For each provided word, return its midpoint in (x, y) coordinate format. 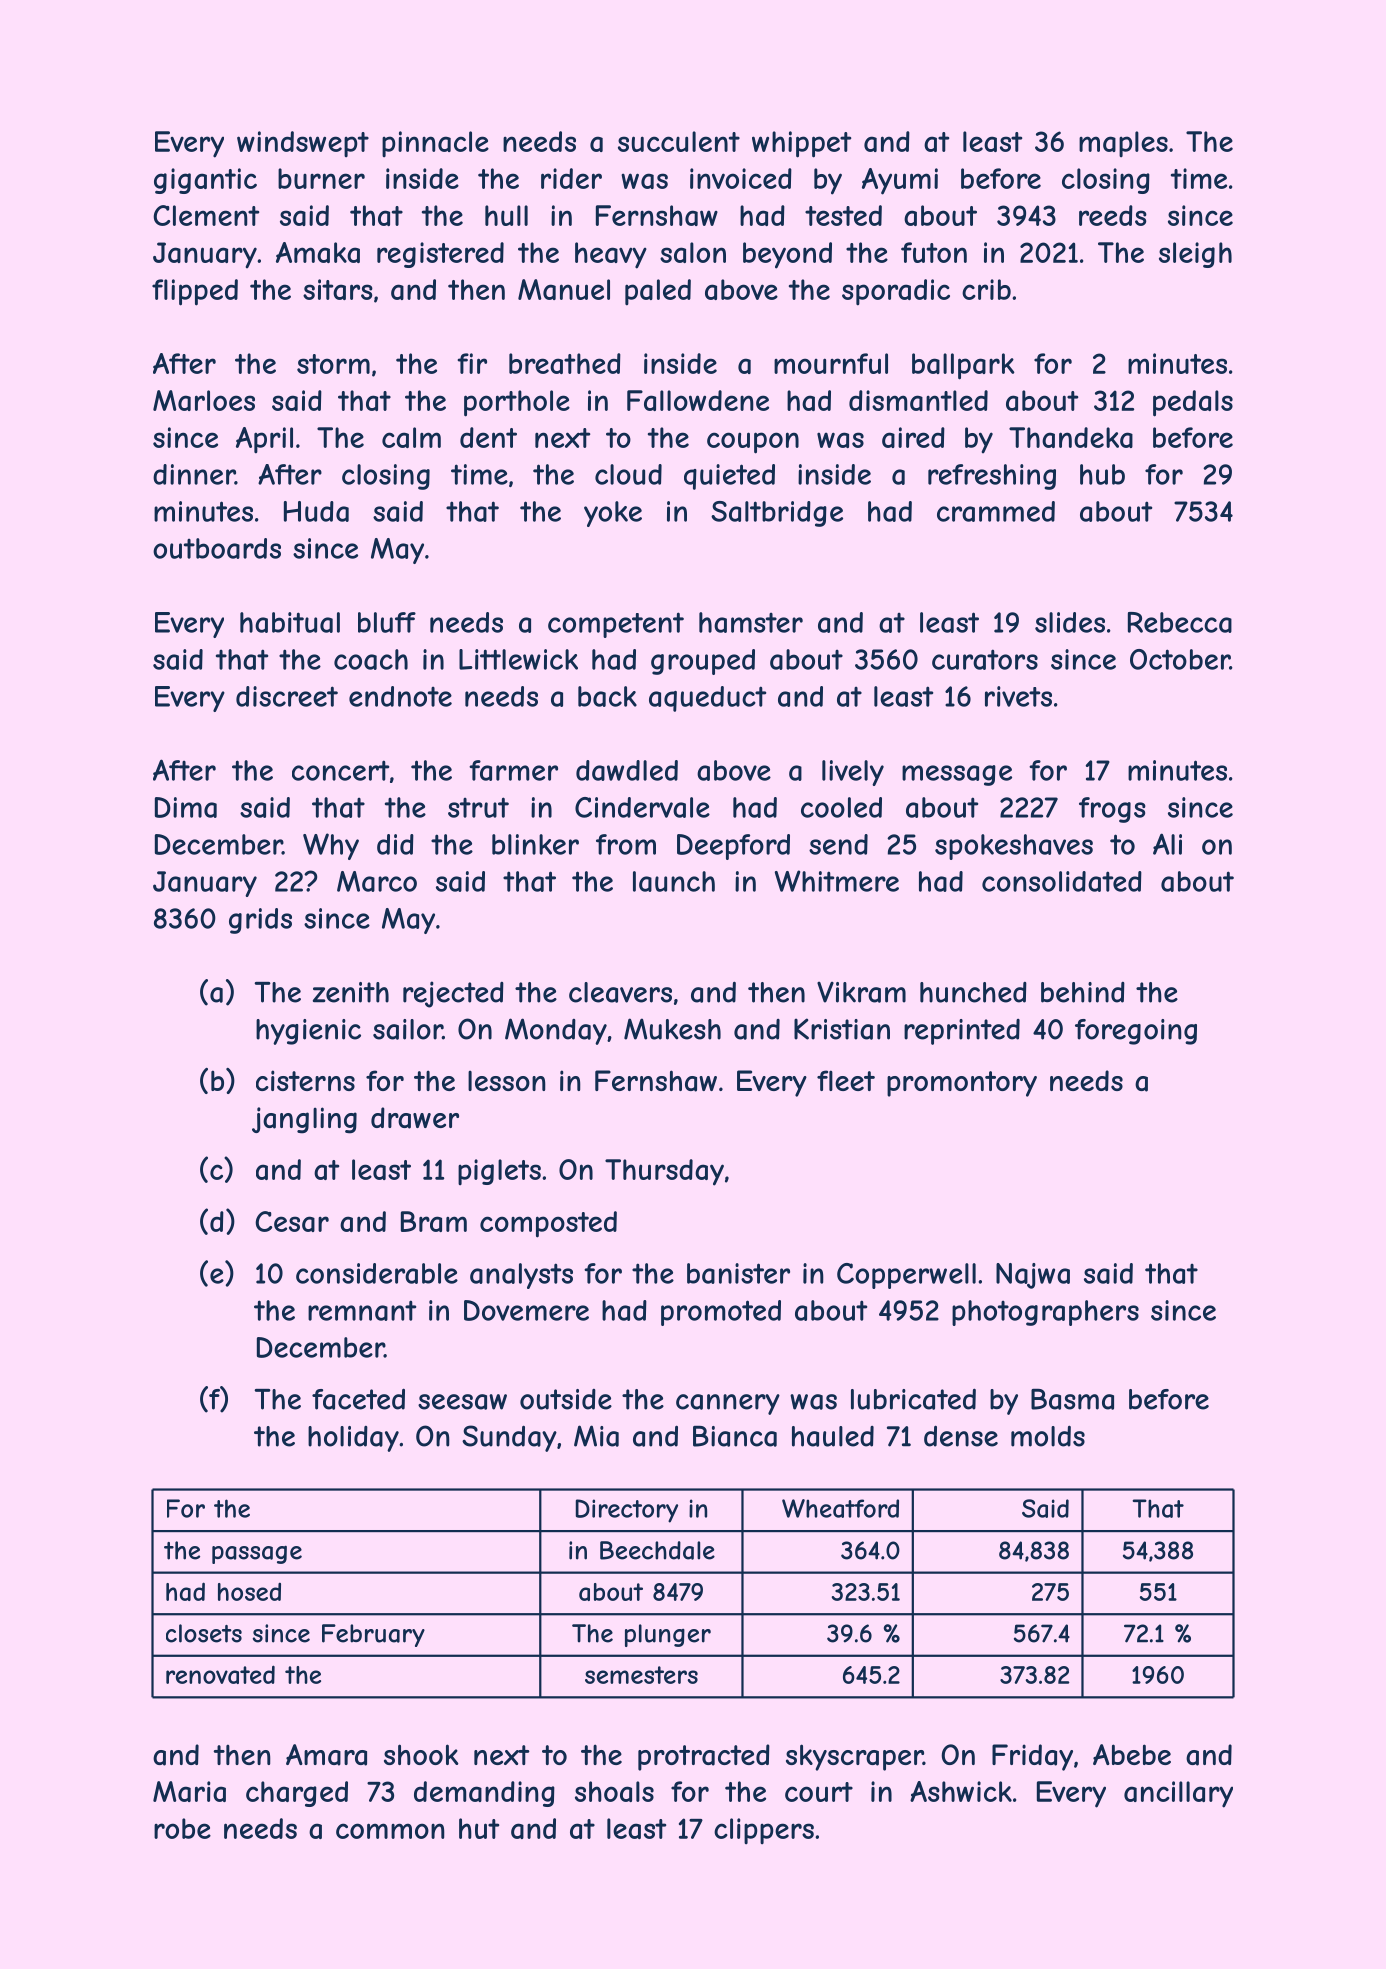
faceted (358, 1399)
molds (1048, 1436)
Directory (627, 1511)
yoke (613, 514)
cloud (628, 474)
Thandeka (1071, 437)
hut (479, 1828)
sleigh (1195, 255)
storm (333, 364)
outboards (217, 548)
